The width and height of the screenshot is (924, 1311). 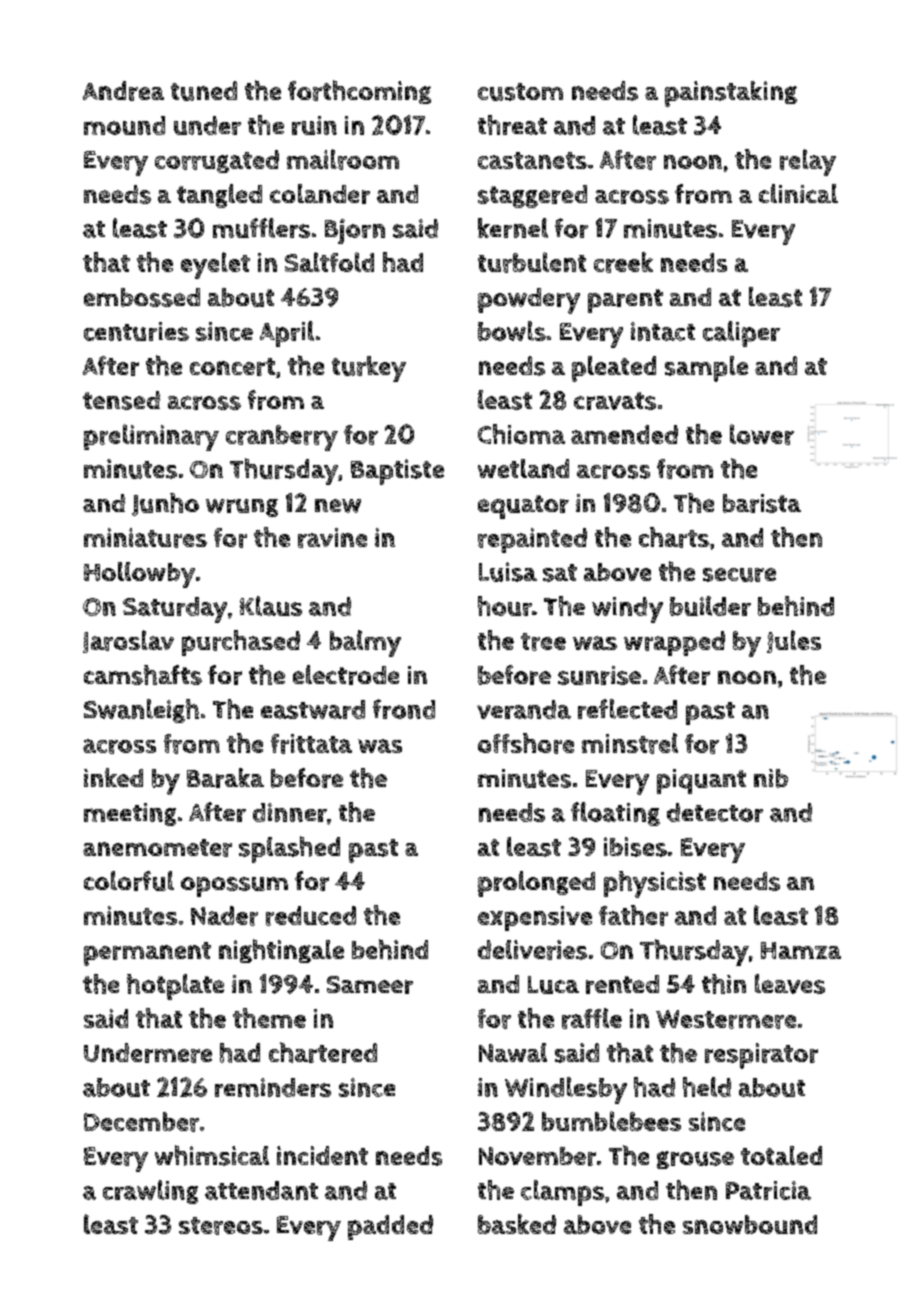 What do you see at coordinates (798, 193) in the screenshot?
I see `clinical` at bounding box center [798, 193].
